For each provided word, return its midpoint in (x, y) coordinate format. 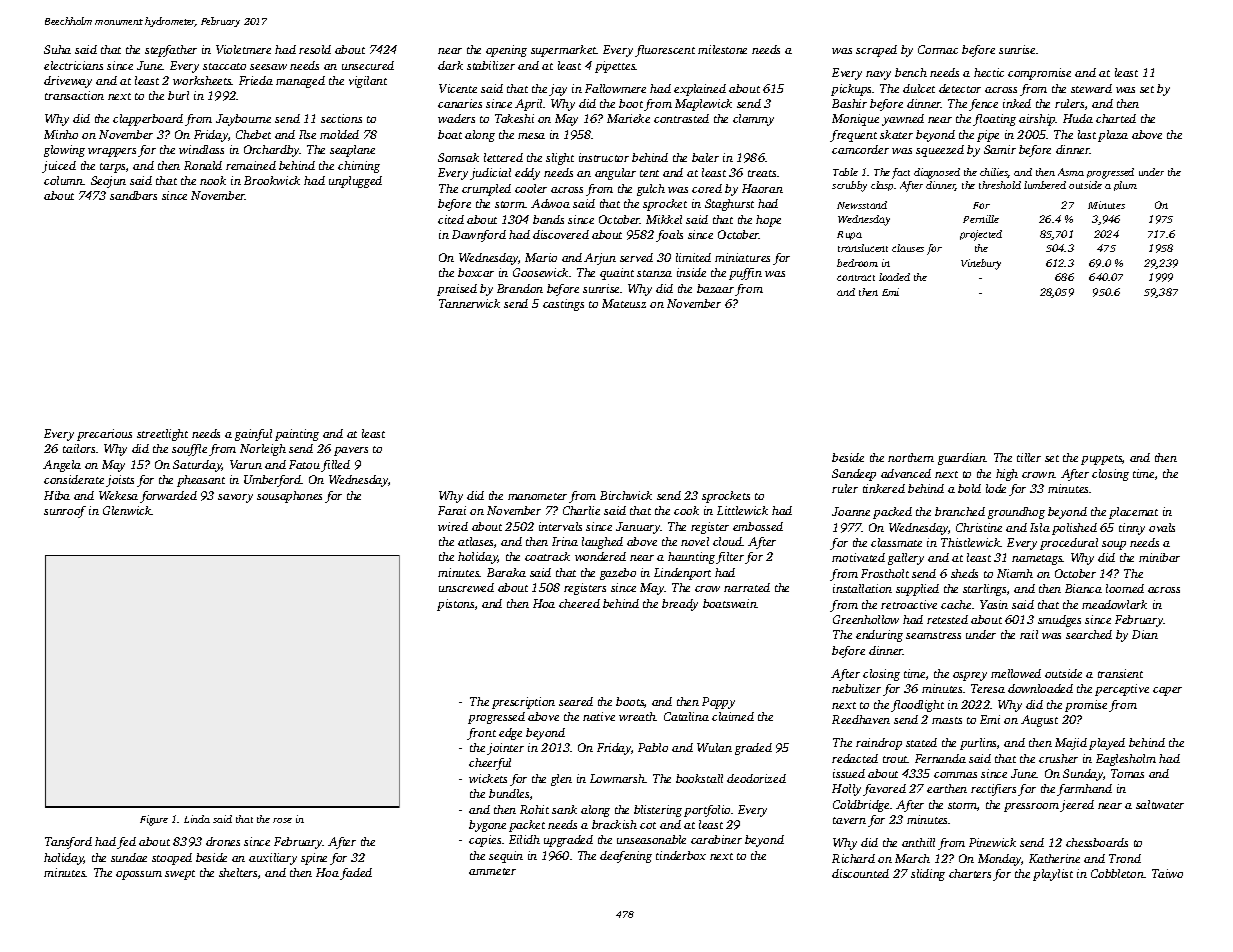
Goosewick (540, 272)
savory (235, 498)
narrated (747, 587)
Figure (154, 820)
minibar (1159, 557)
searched (1089, 634)
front (481, 734)
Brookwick (272, 180)
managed (300, 82)
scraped (876, 51)
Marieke (628, 118)
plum (1125, 186)
